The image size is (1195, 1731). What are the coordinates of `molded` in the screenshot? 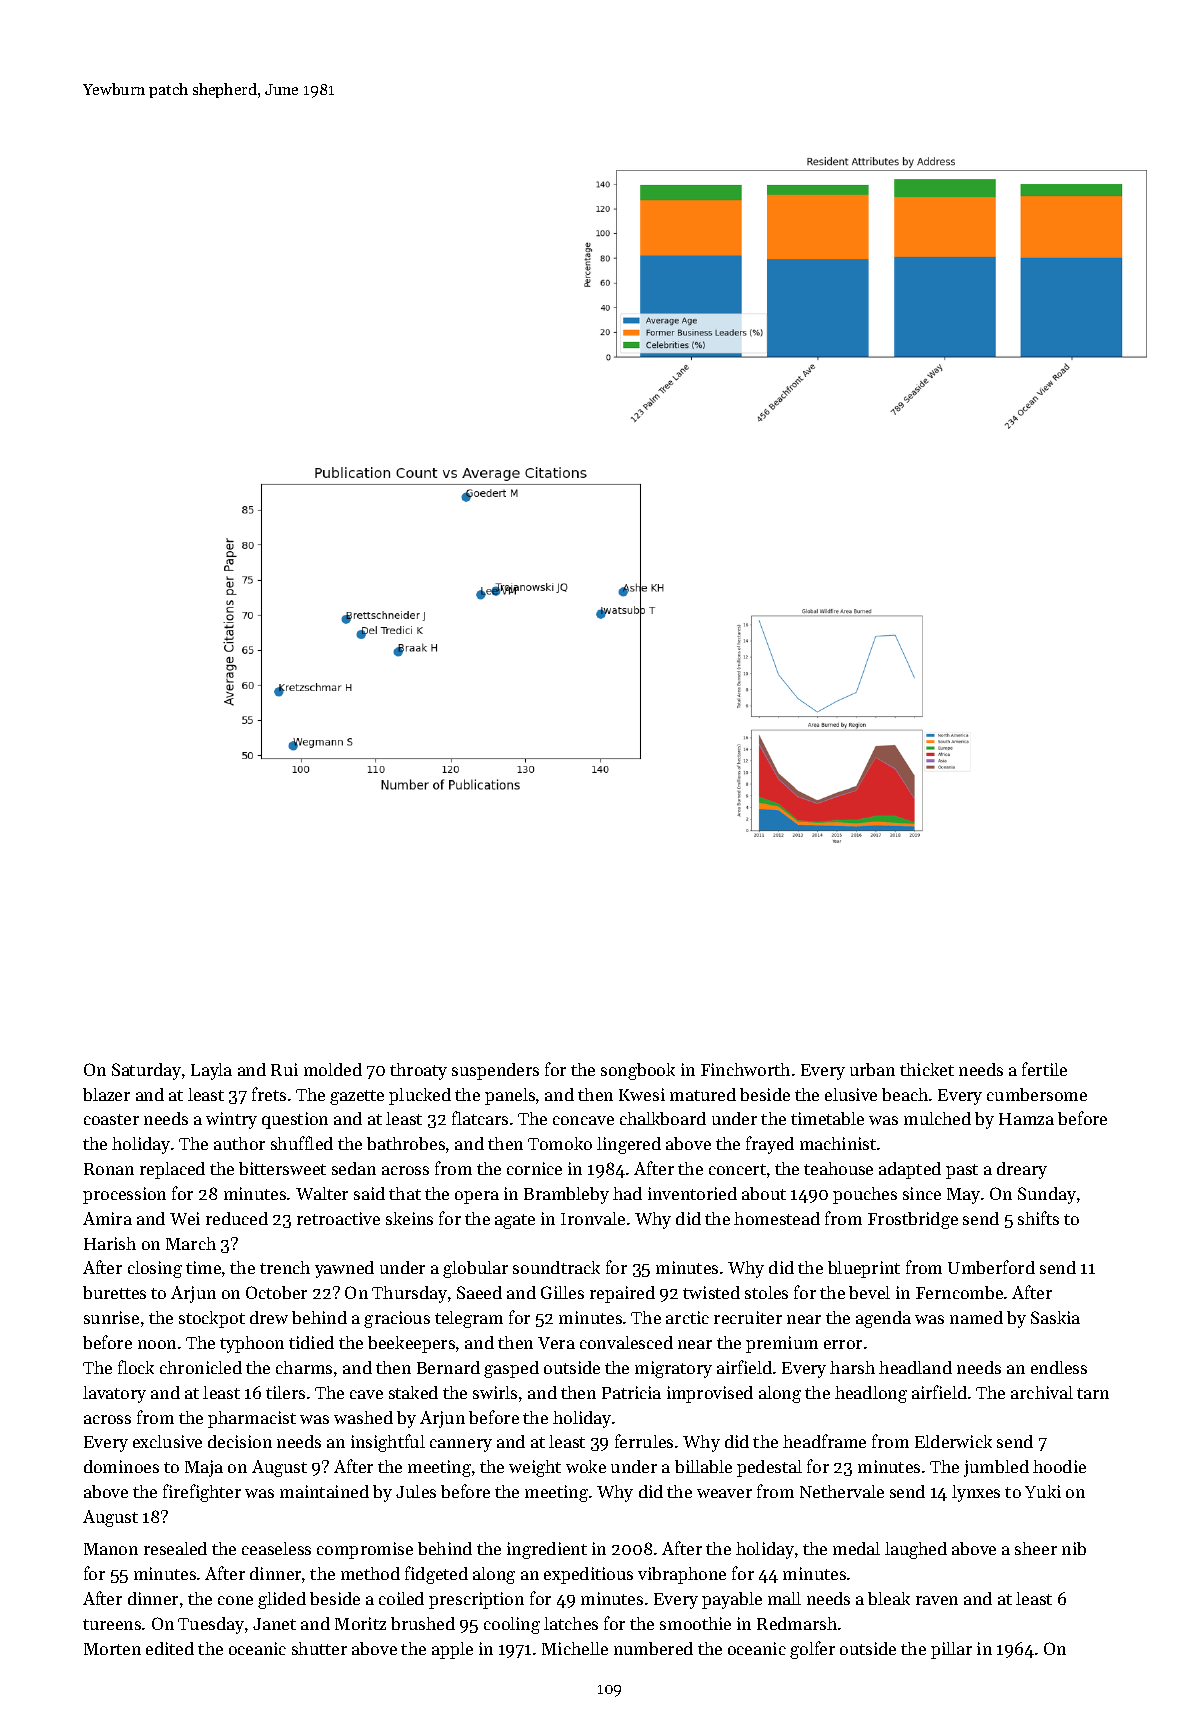 It's located at (333, 1069).
